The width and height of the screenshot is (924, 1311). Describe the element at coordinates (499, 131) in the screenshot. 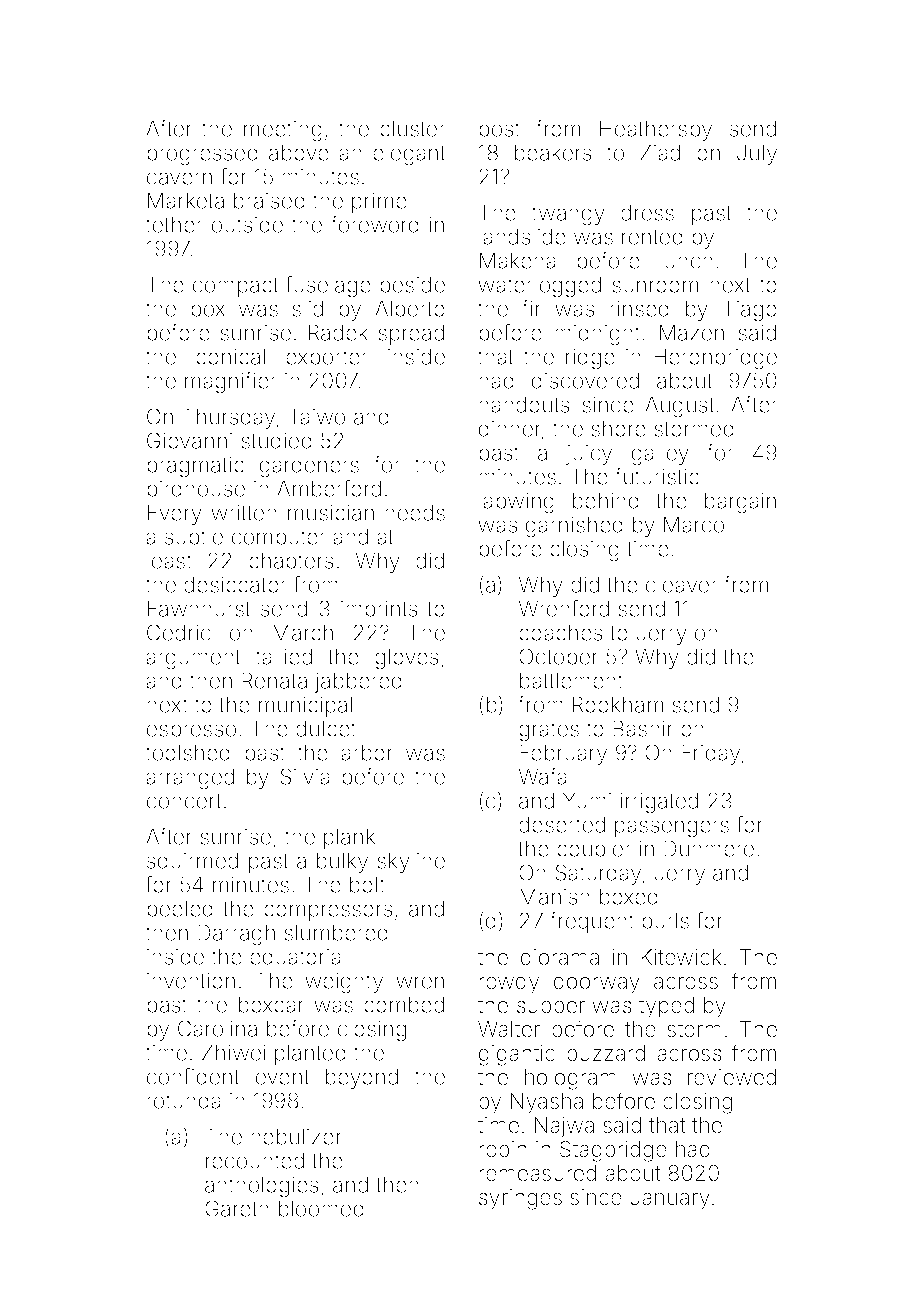

I see `post` at that location.
